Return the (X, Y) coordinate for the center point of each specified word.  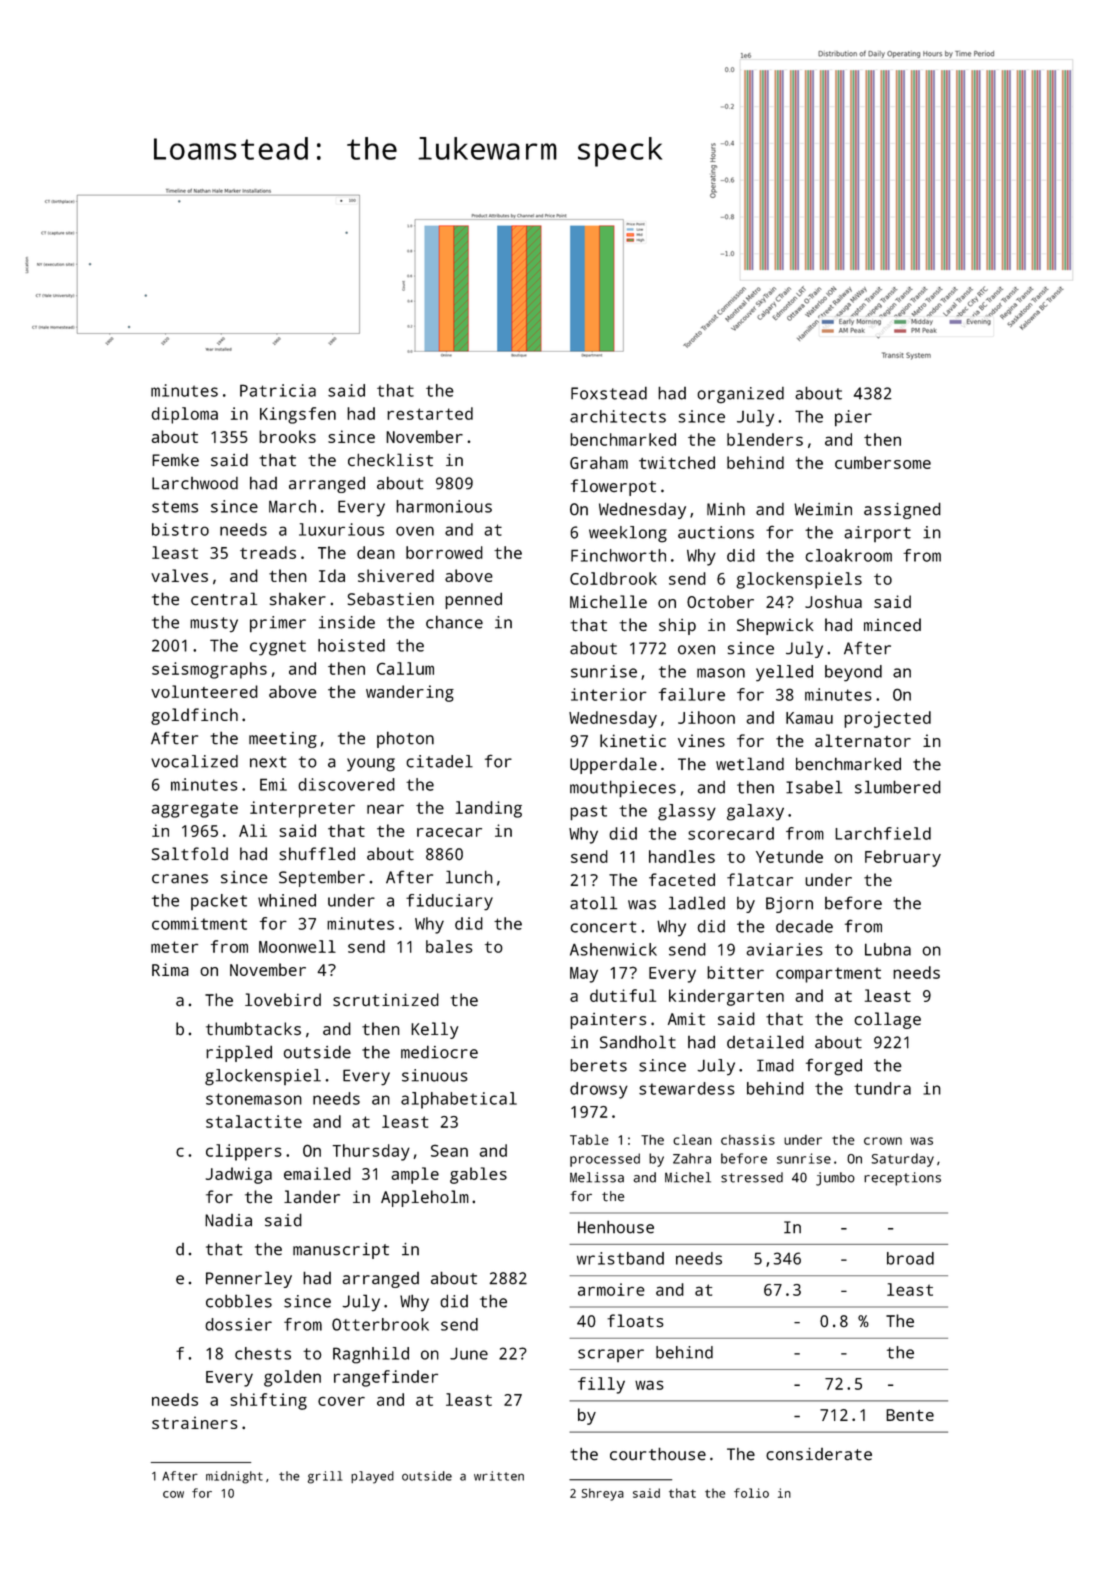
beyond (853, 673)
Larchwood (195, 483)
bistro (180, 529)
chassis (748, 1140)
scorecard (731, 833)
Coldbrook (613, 578)
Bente (910, 1415)
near (385, 809)
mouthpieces (623, 789)
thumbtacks (253, 1029)
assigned (902, 510)
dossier (238, 1324)
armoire (611, 1289)
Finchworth (618, 555)
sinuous (434, 1075)
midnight (234, 1477)
